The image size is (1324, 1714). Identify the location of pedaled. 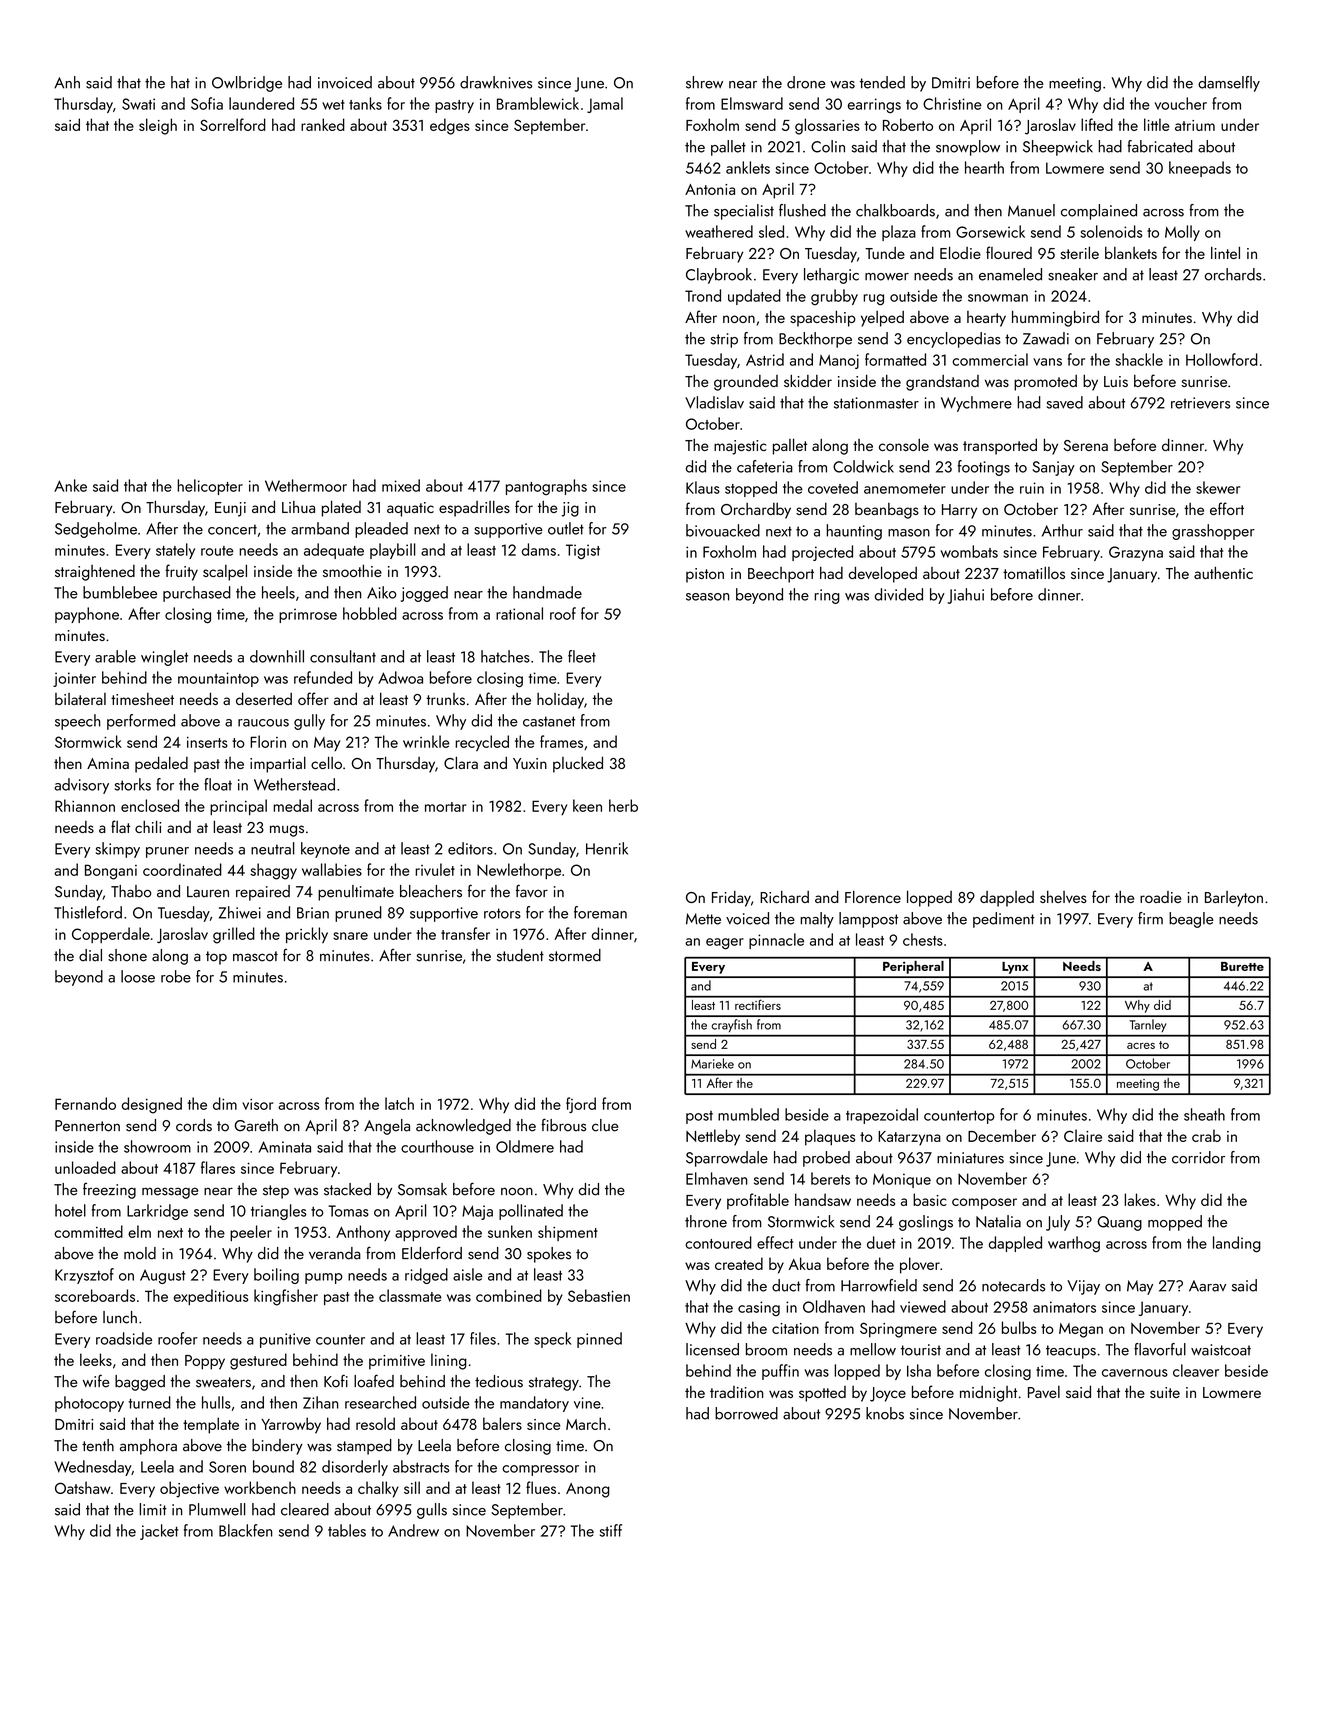
(161, 764).
